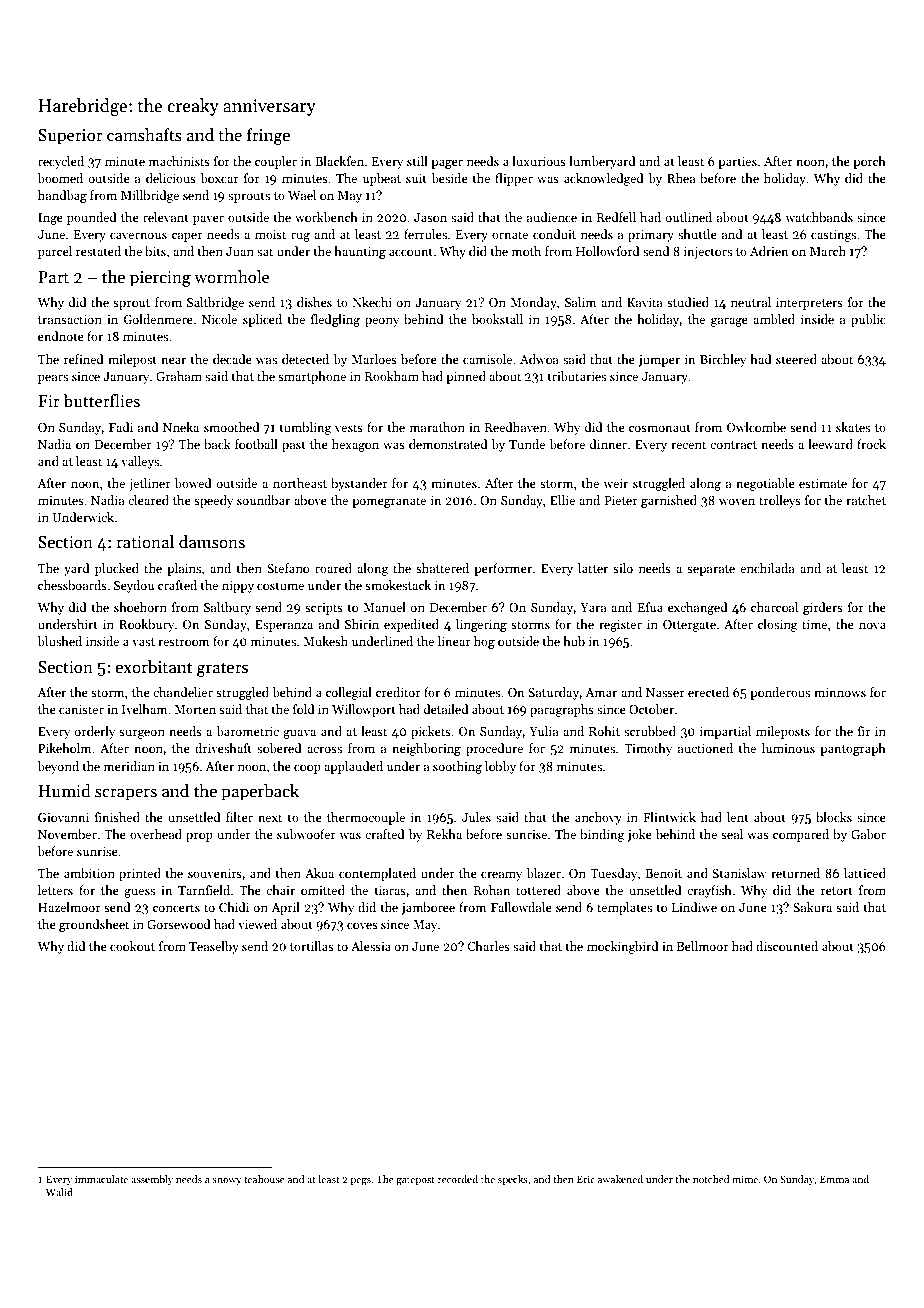 This screenshot has width=924, height=1308. Describe the element at coordinates (340, 161) in the screenshot. I see `Blackfen` at that location.
